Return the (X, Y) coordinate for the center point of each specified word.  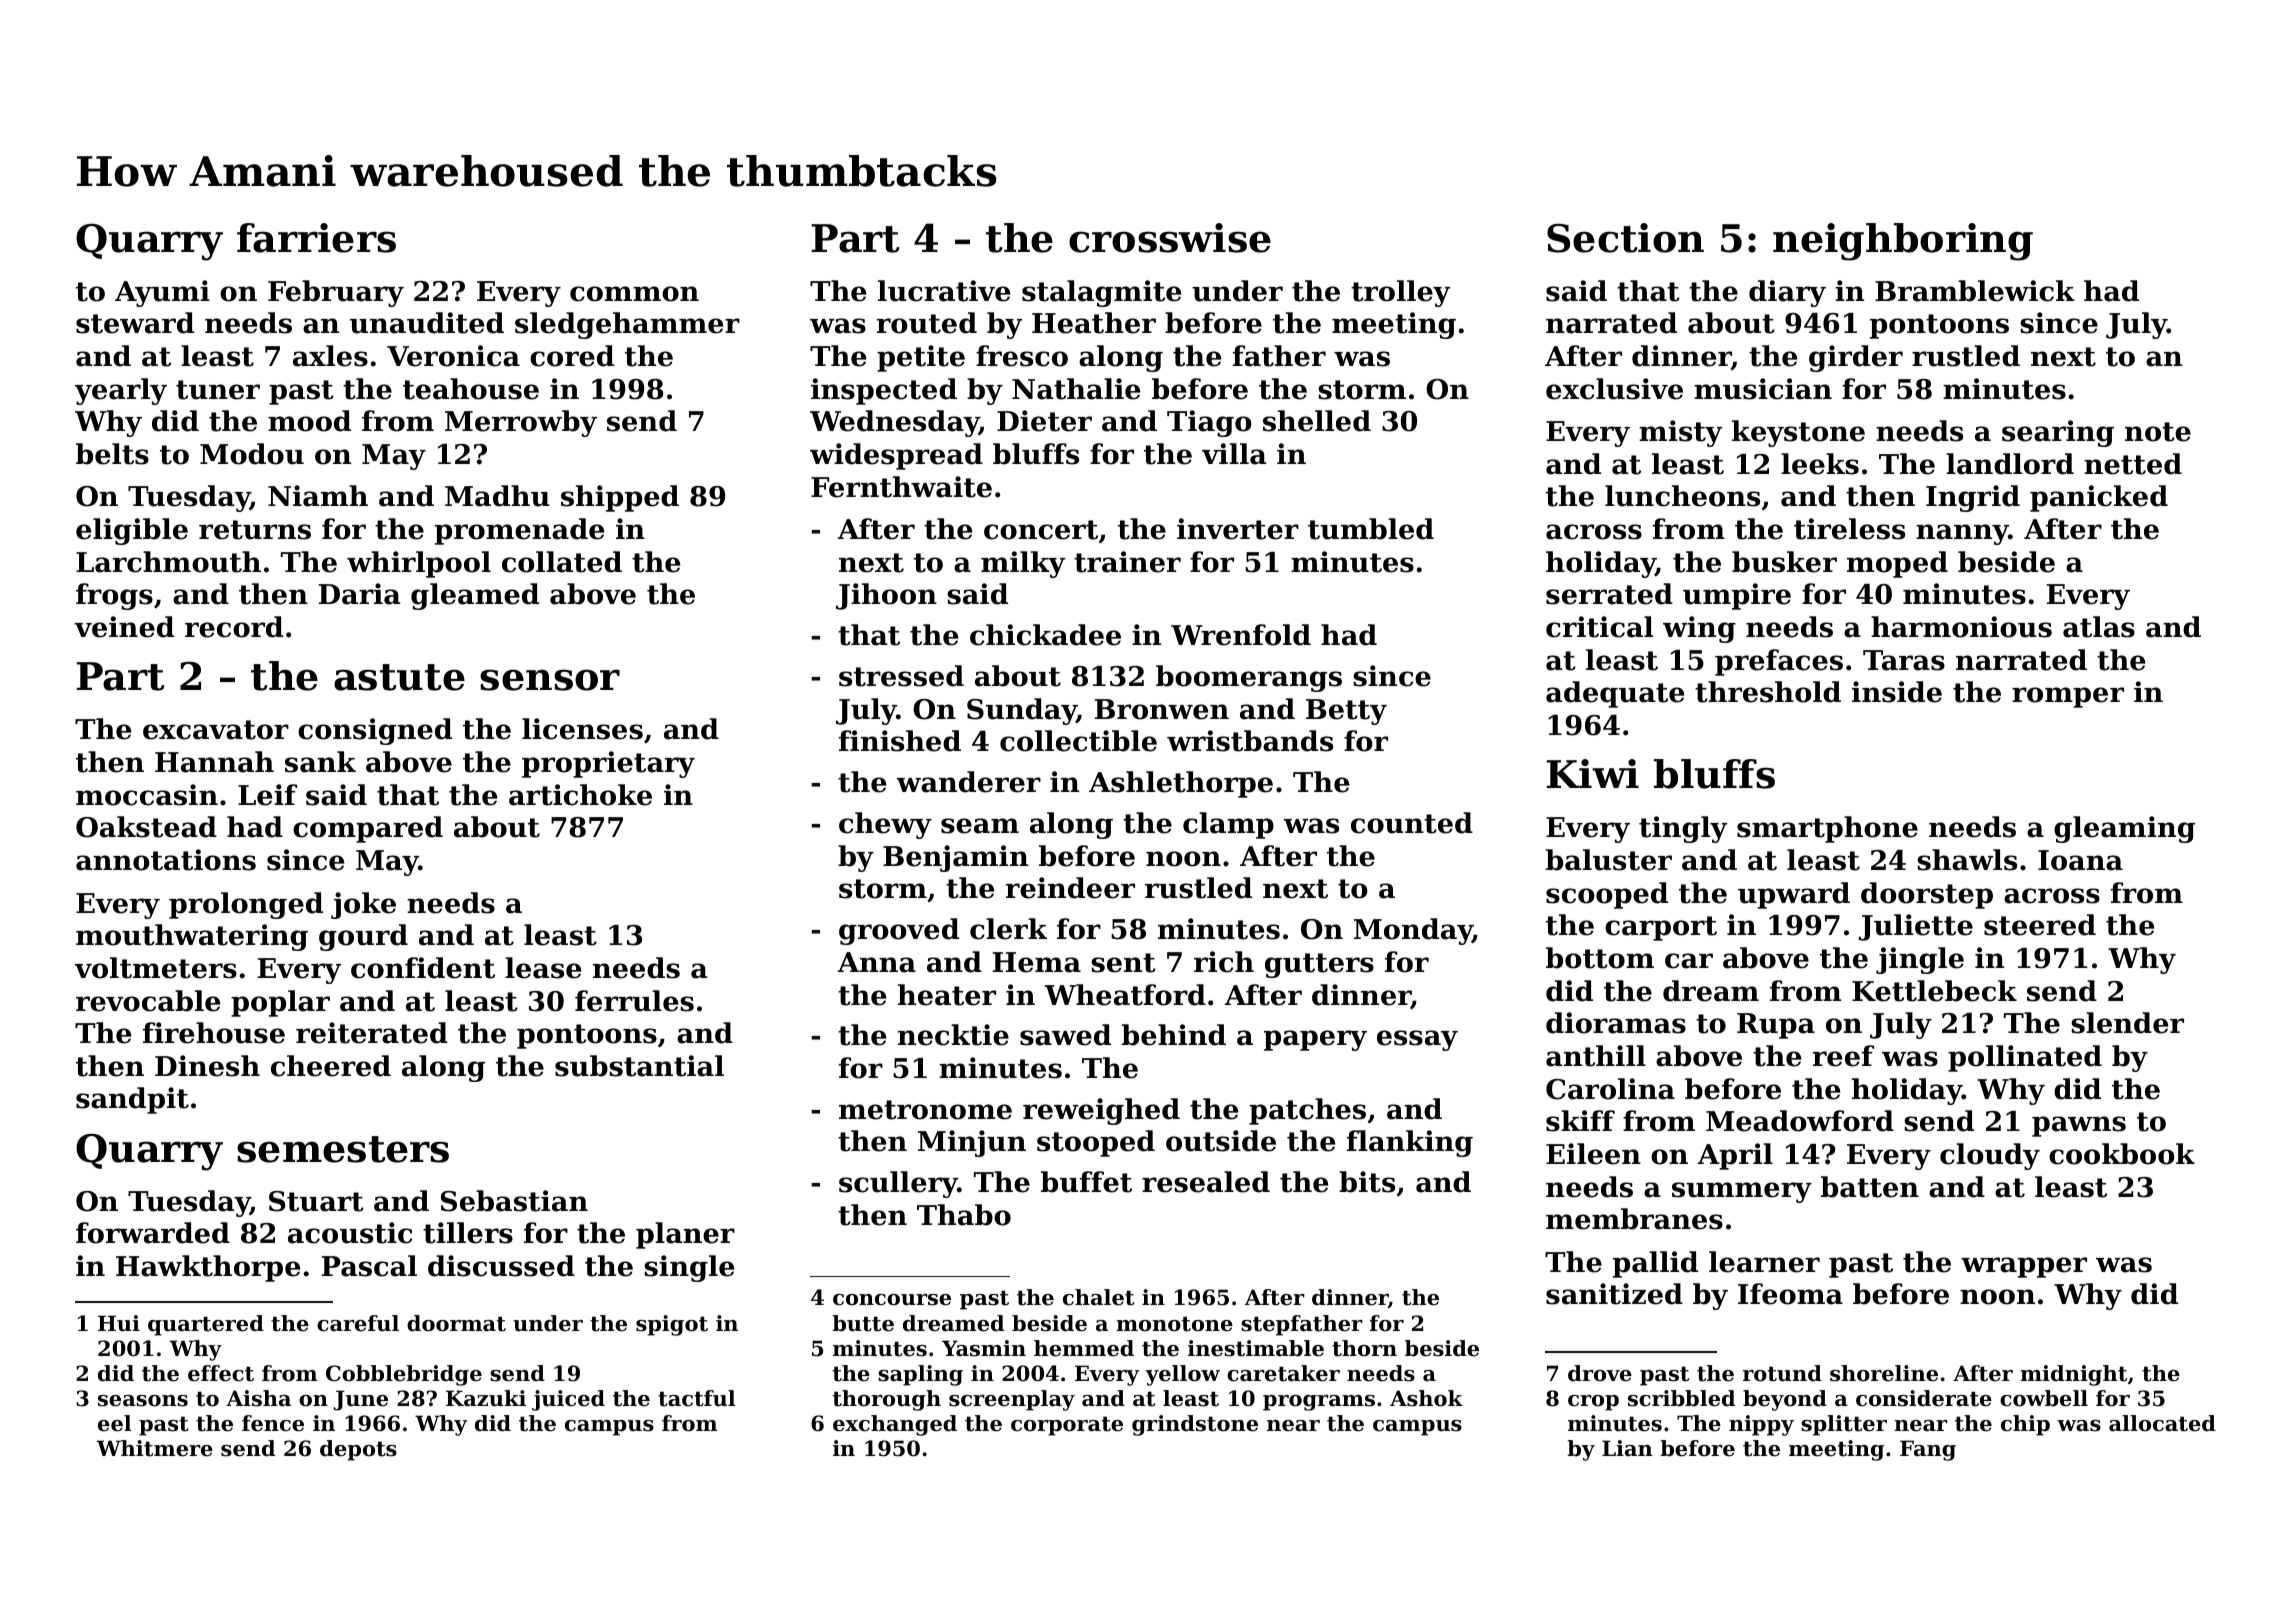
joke (363, 905)
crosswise (1170, 238)
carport (1661, 928)
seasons (143, 1401)
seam (980, 826)
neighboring (1903, 242)
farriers (316, 238)
